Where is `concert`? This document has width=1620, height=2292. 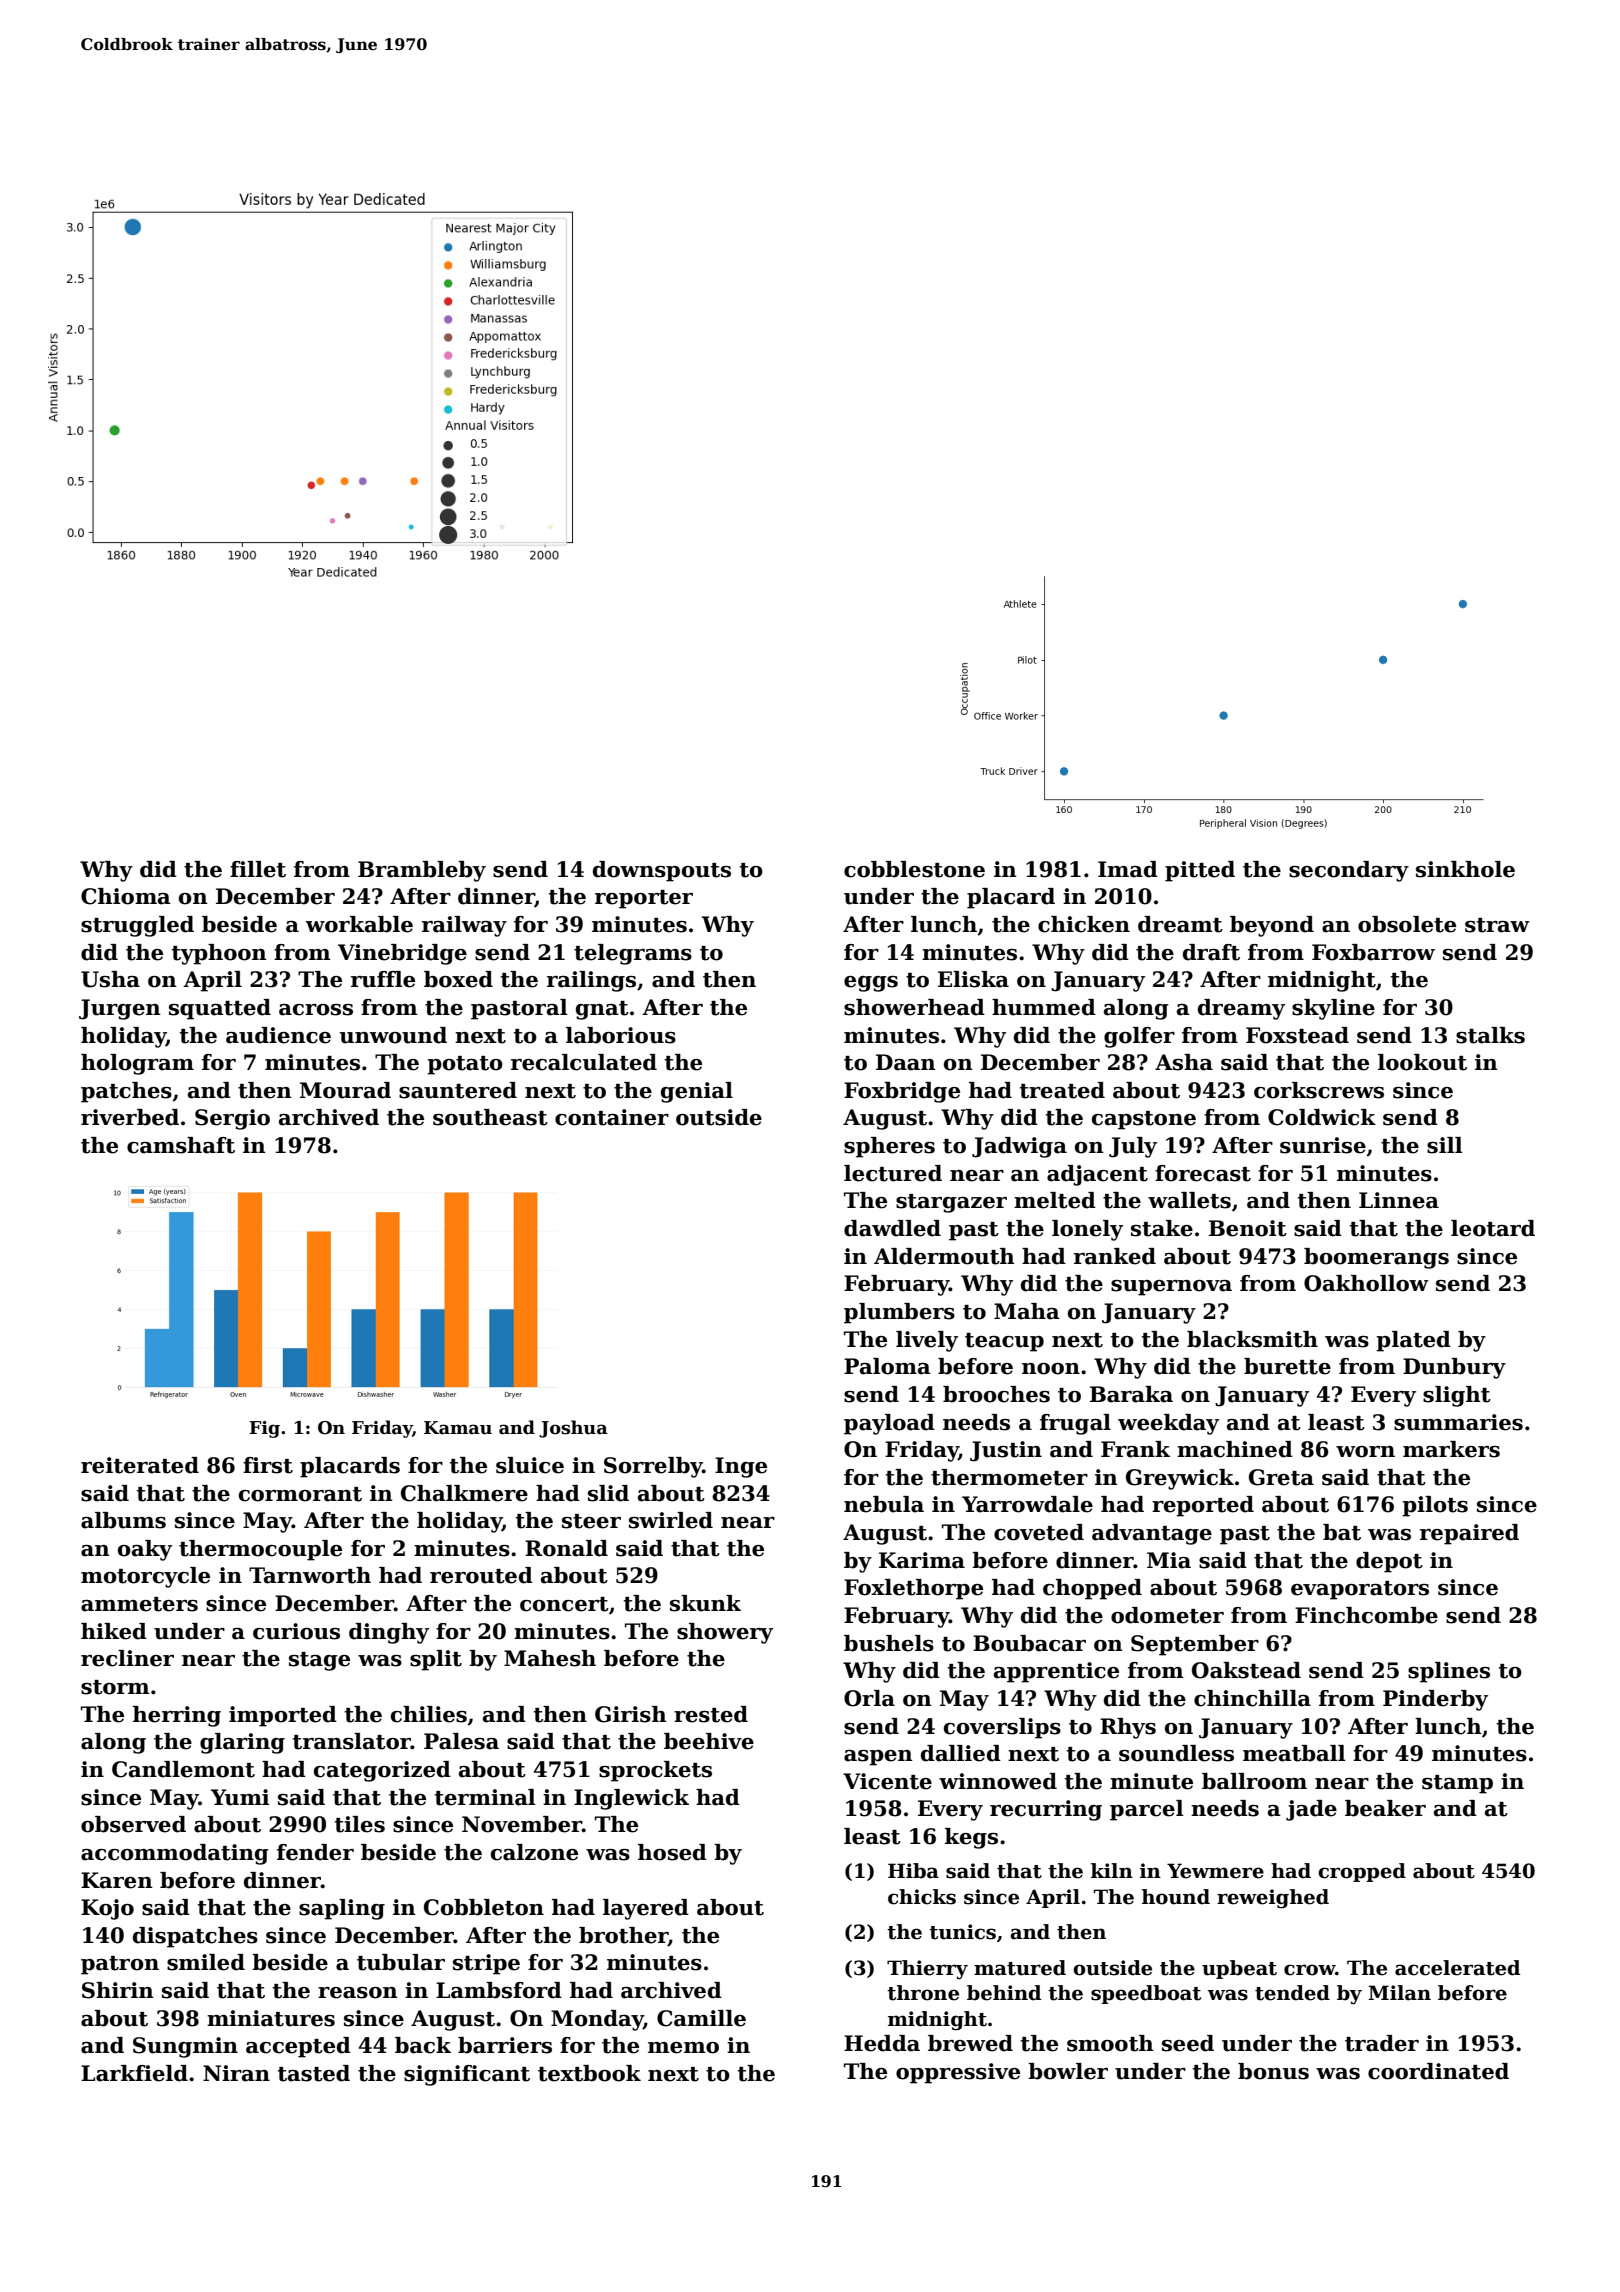
concert is located at coordinates (564, 1604).
